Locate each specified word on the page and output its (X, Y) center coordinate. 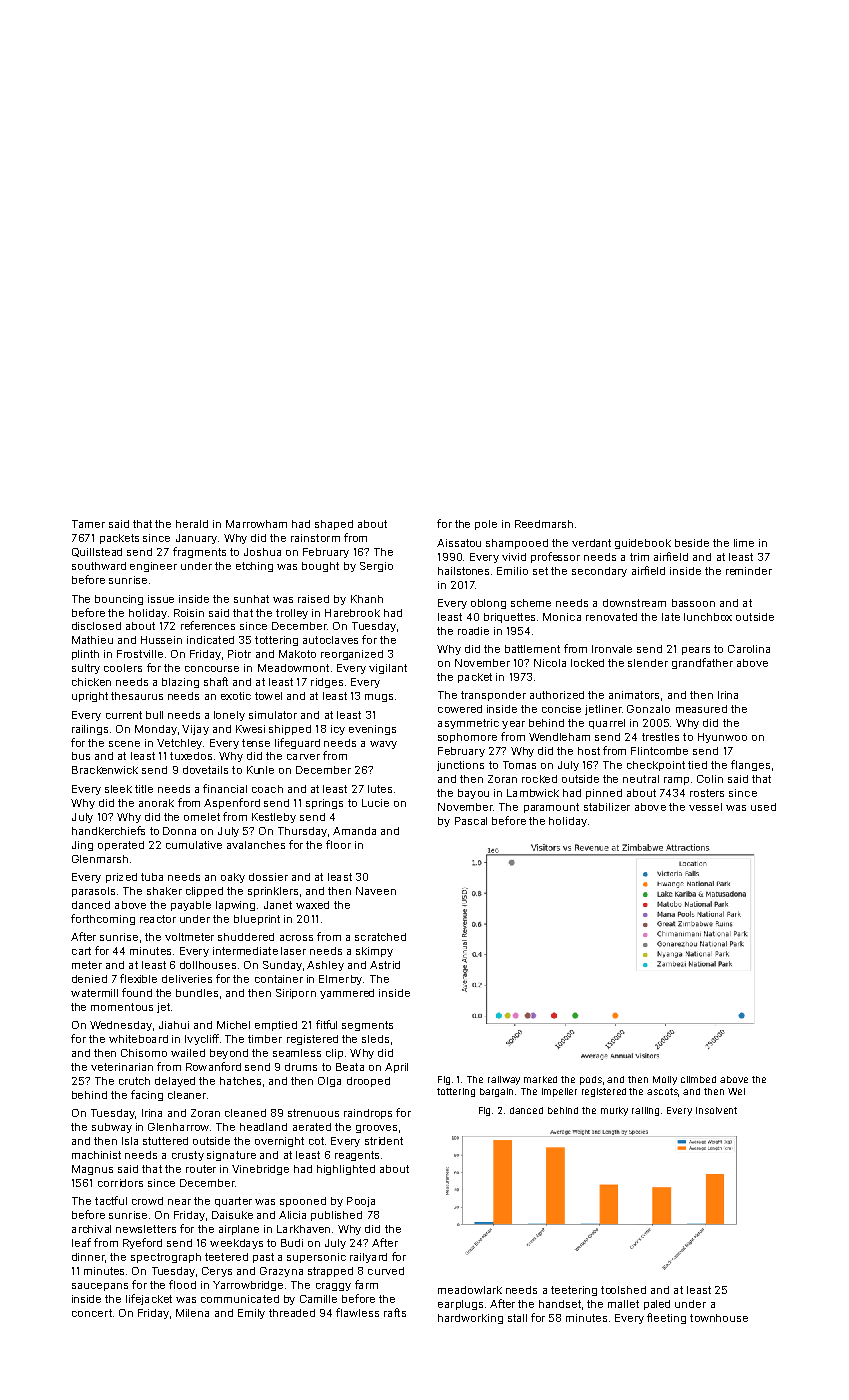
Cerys (217, 1272)
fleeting (666, 1318)
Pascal (471, 821)
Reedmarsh (544, 524)
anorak (156, 803)
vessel (705, 807)
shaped (334, 525)
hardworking (470, 1319)
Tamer (88, 524)
